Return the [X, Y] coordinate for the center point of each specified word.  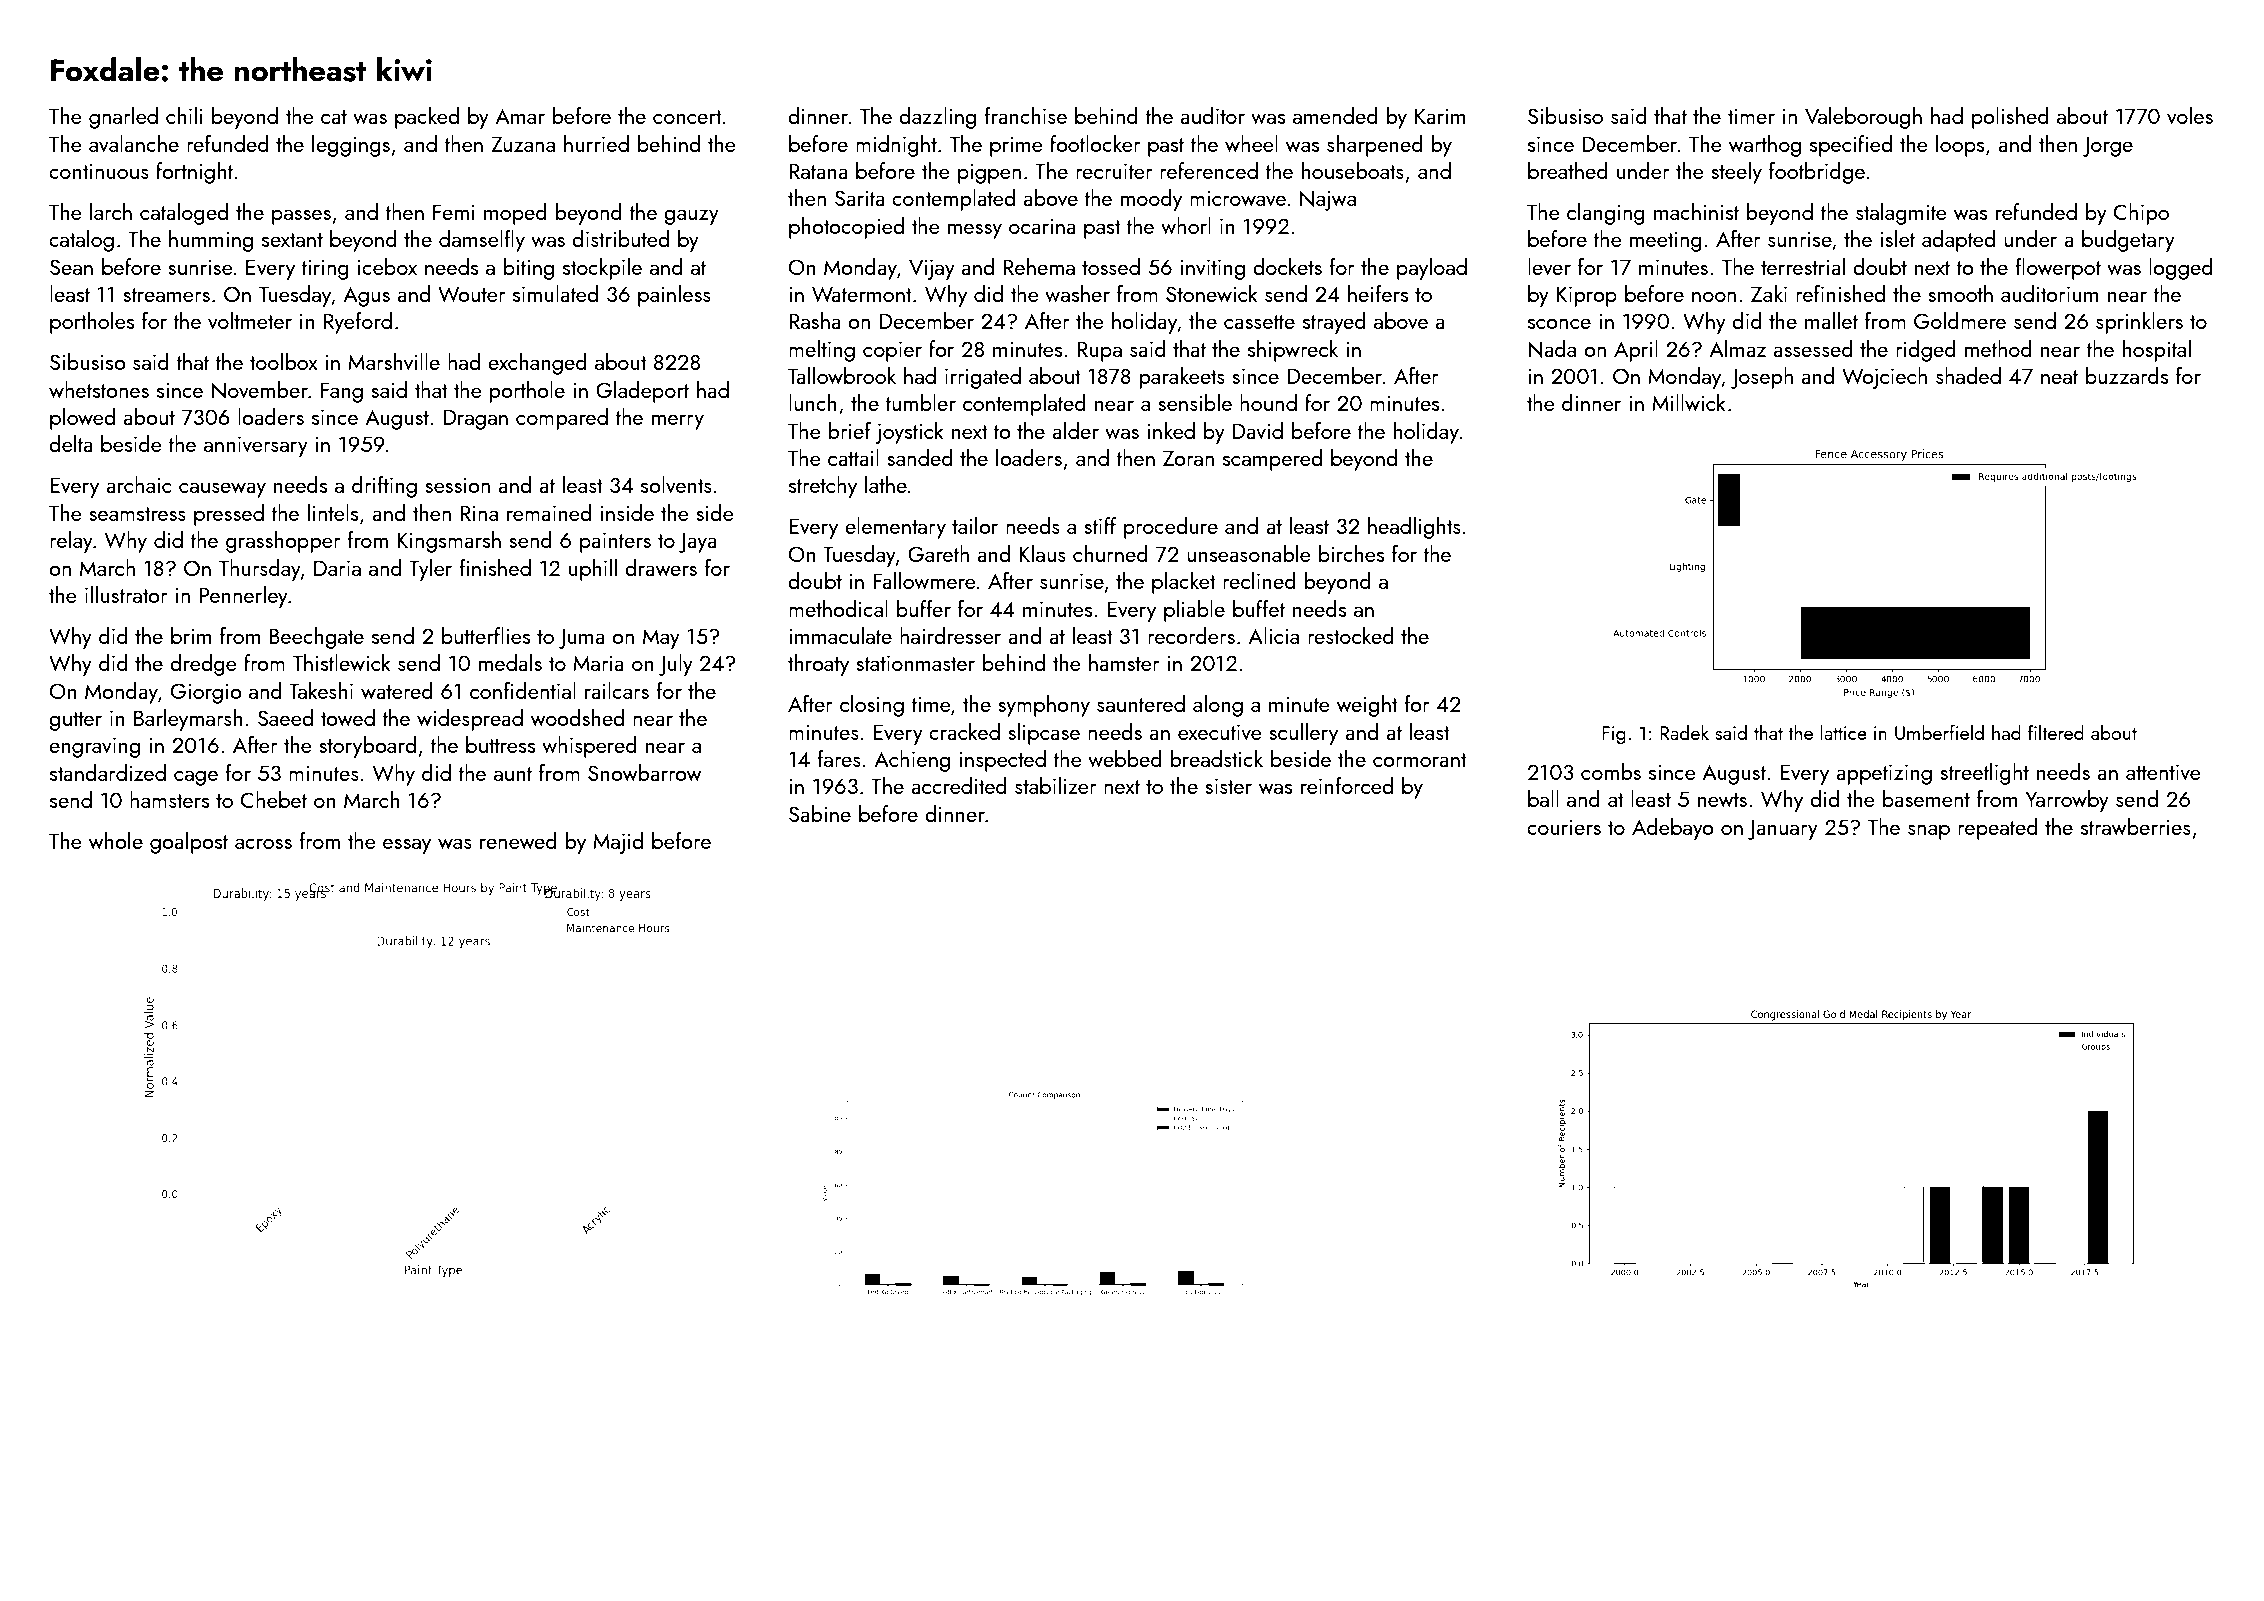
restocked [1351, 635]
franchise [1026, 115]
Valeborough [1863, 118]
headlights [1414, 528]
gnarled [123, 118]
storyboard [367, 747]
